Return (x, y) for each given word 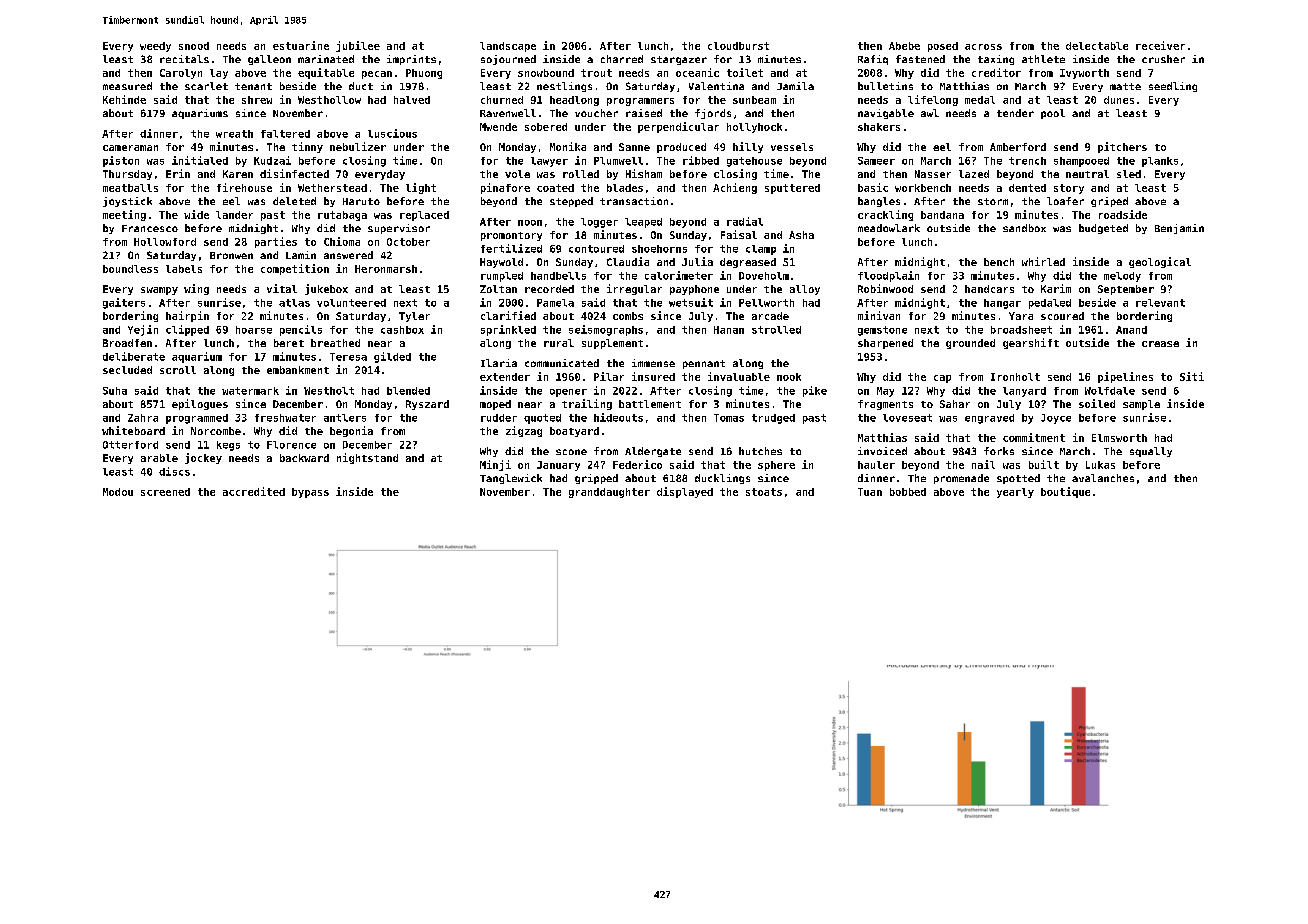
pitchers (1122, 147)
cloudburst (738, 46)
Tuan (870, 492)
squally (1151, 452)
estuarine (301, 45)
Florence (291, 445)
